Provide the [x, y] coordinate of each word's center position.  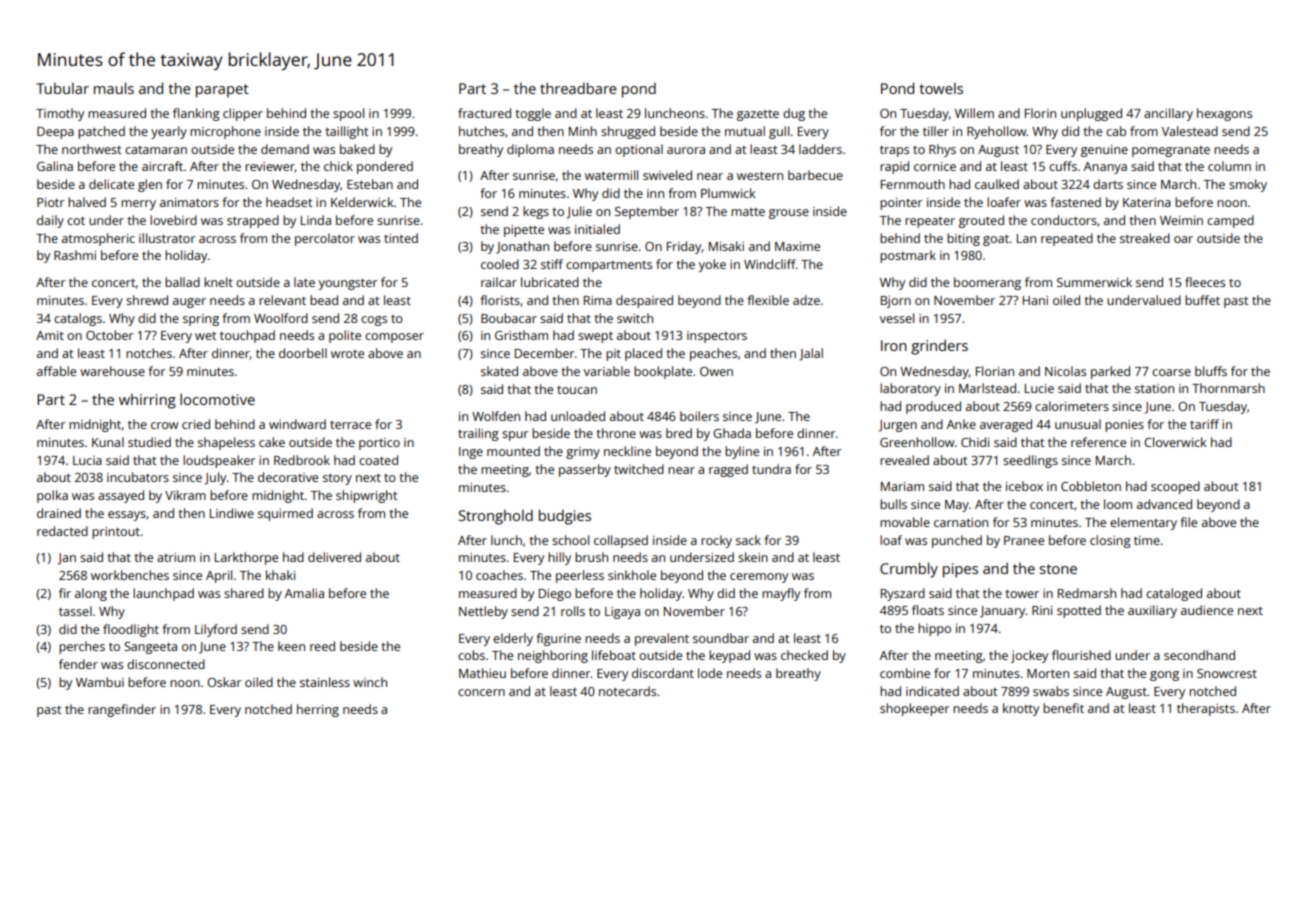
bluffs [1211, 371]
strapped [253, 221]
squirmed [285, 514]
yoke [712, 265]
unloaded [578, 416]
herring [318, 710]
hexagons [1224, 114]
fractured [484, 113]
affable [56, 371]
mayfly [781, 594]
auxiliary [1152, 611]
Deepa [55, 133]
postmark [908, 256]
